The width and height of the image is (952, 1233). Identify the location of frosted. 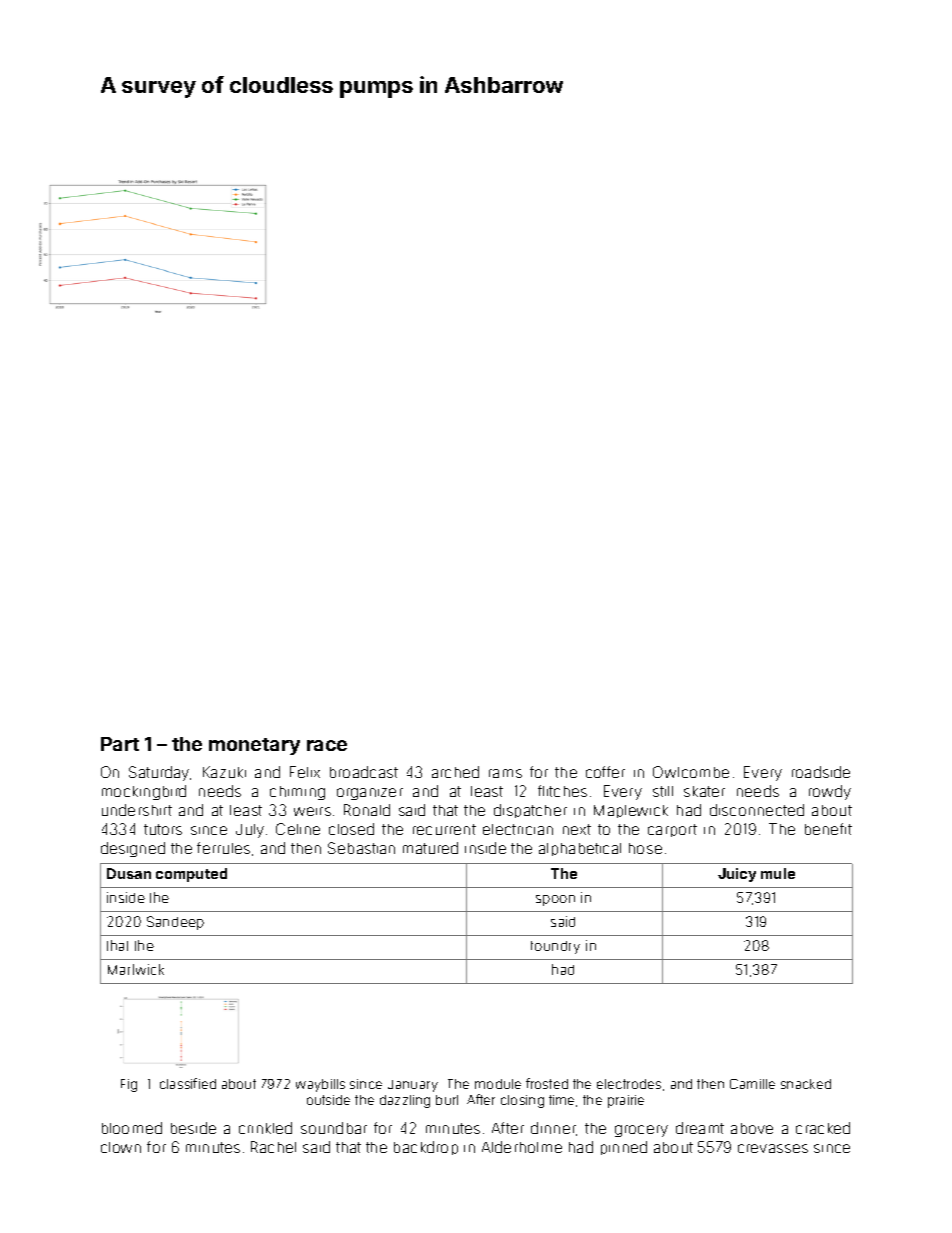
(547, 1083).
